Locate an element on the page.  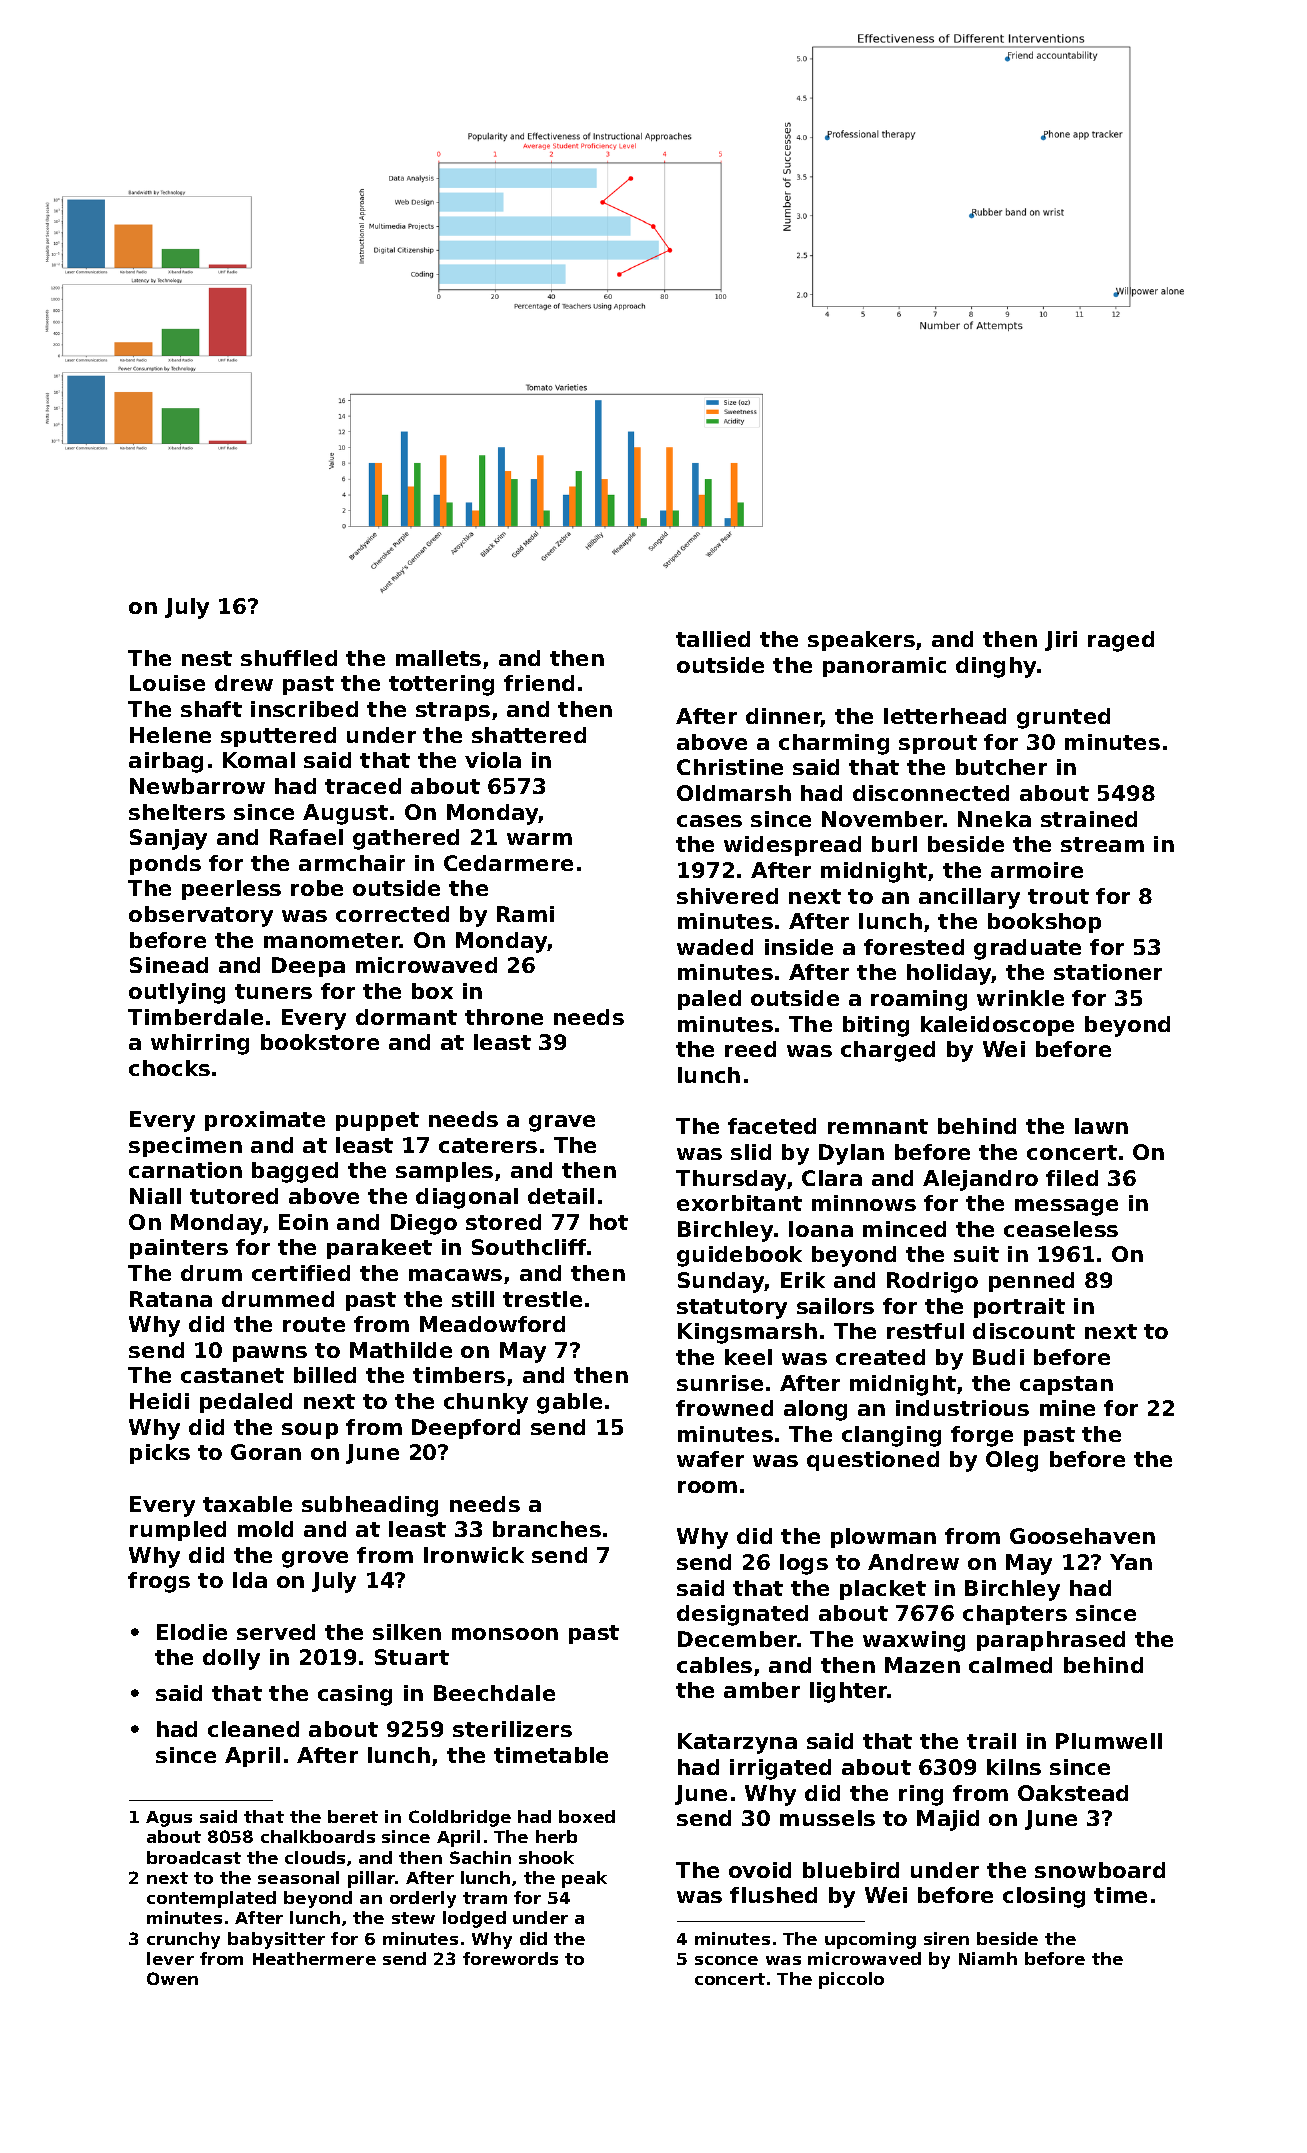
broadcast is located at coordinates (194, 1857).
